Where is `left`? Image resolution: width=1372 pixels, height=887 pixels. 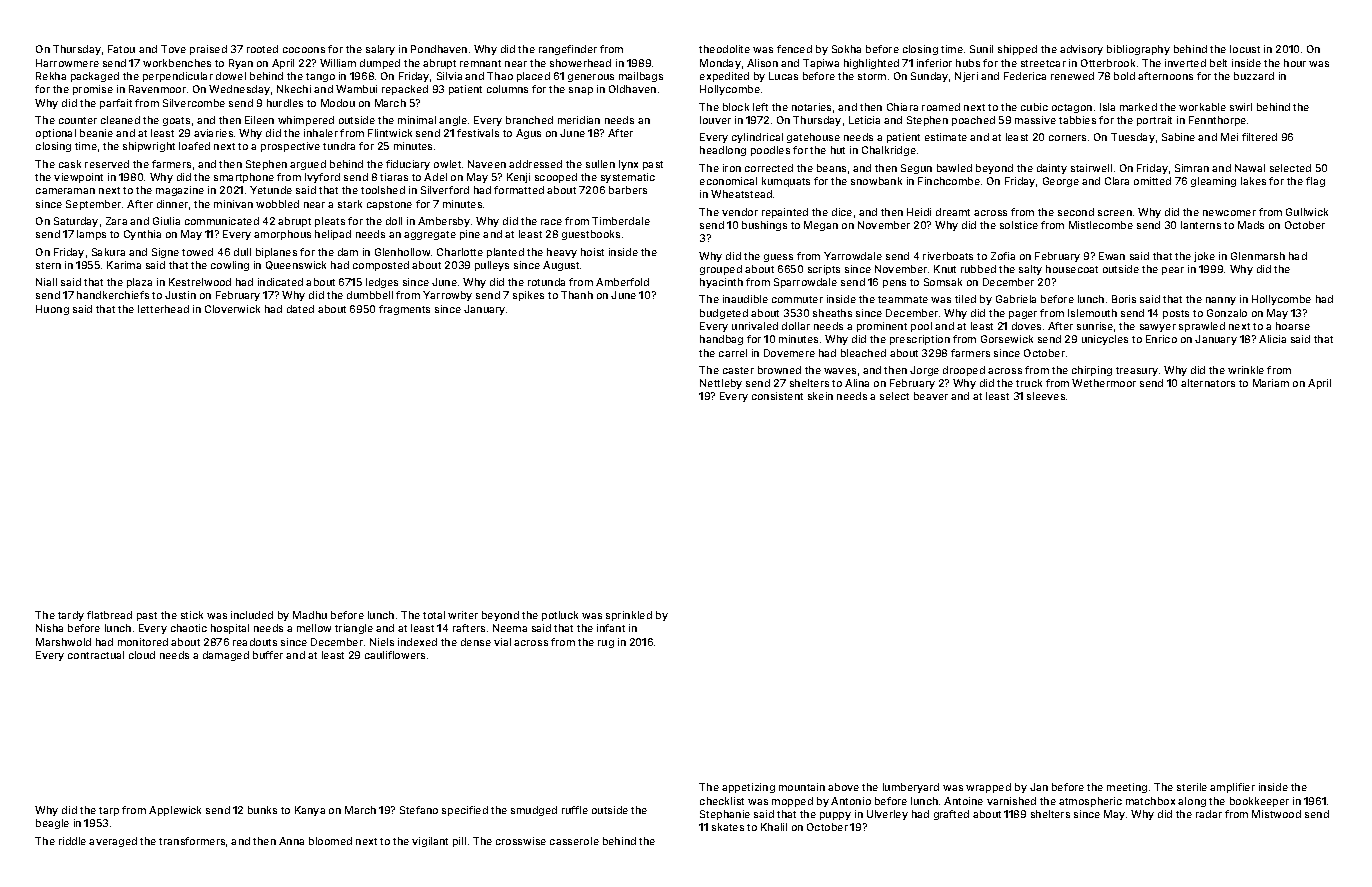
left is located at coordinates (760, 107).
